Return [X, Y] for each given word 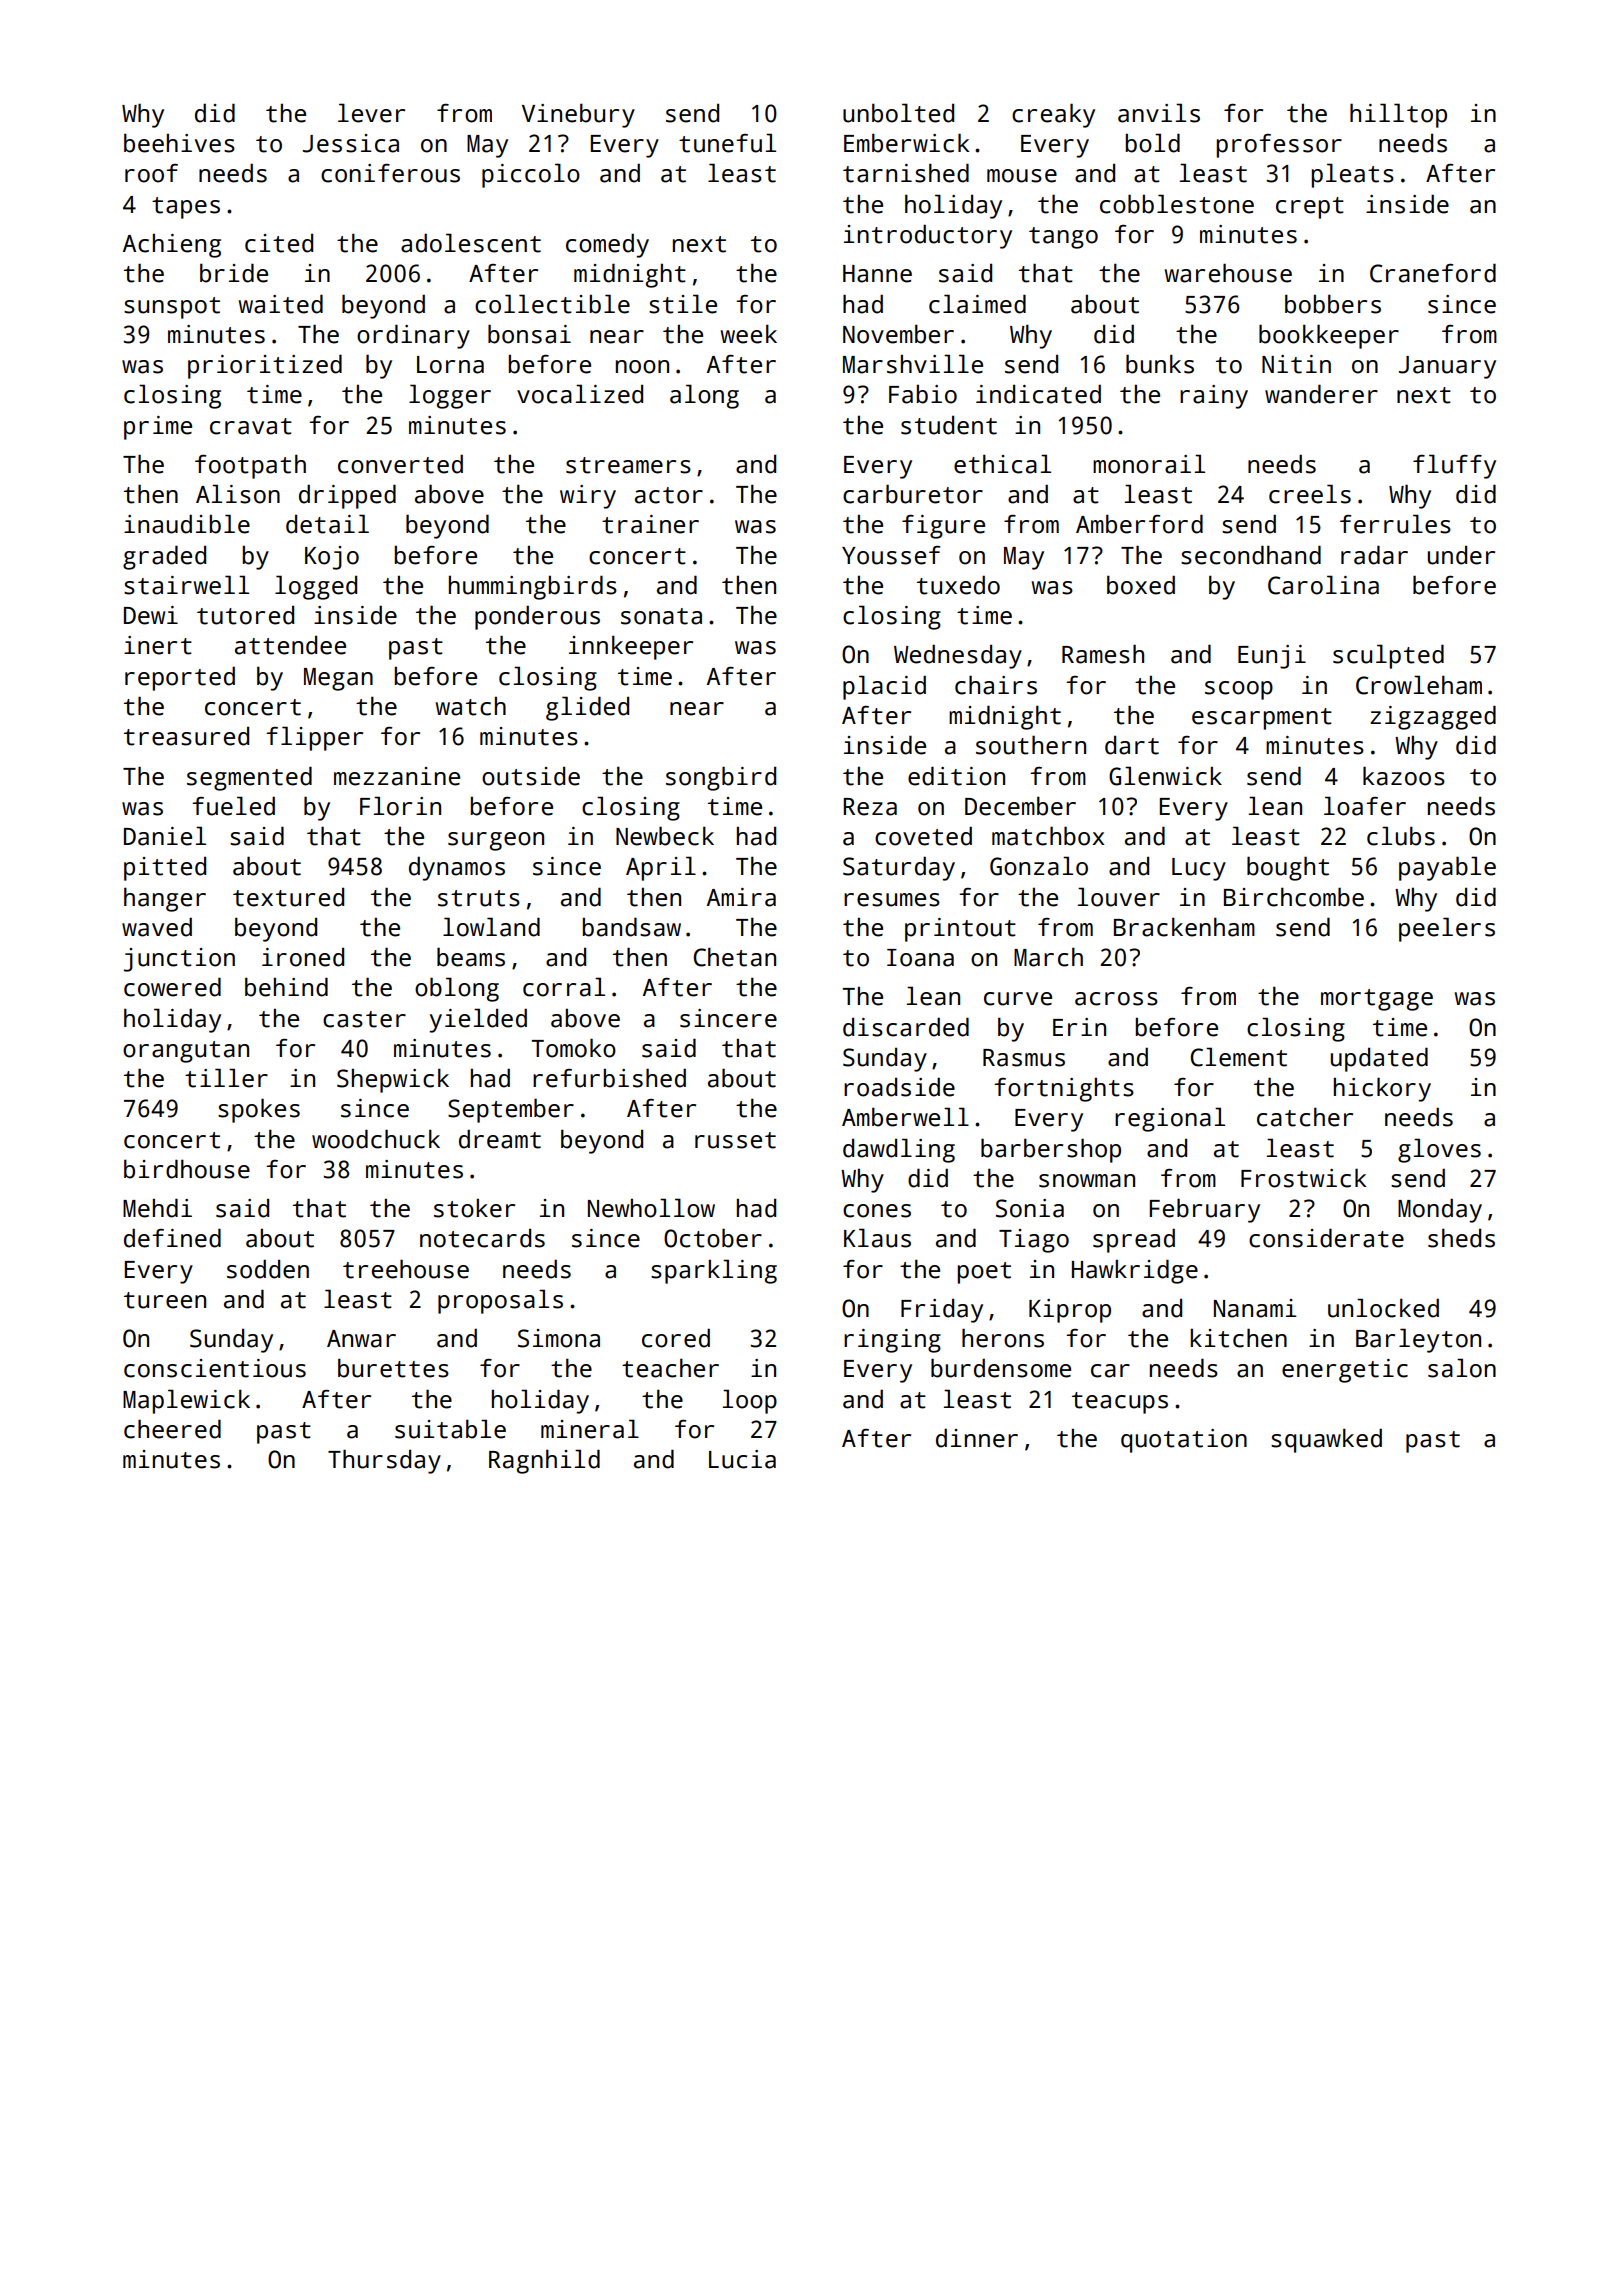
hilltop [1398, 115]
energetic [1345, 1371]
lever [371, 113]
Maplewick [186, 1401]
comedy [607, 245]
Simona [559, 1338]
